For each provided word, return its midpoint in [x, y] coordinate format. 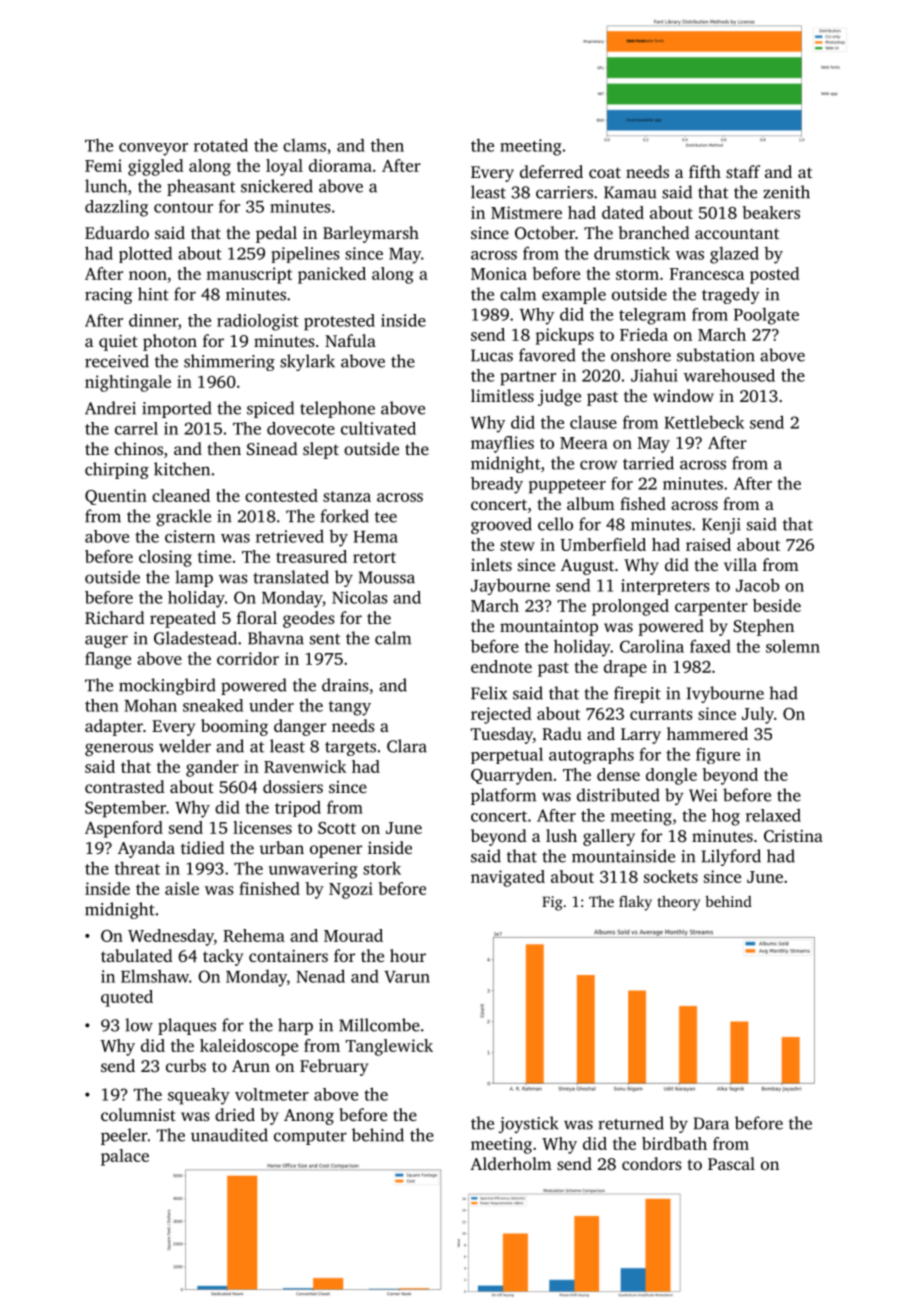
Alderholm [511, 1163]
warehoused [729, 375]
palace [125, 1157]
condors [652, 1163]
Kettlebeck [704, 422]
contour [183, 207]
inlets [491, 564]
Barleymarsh [371, 234]
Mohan [150, 705]
